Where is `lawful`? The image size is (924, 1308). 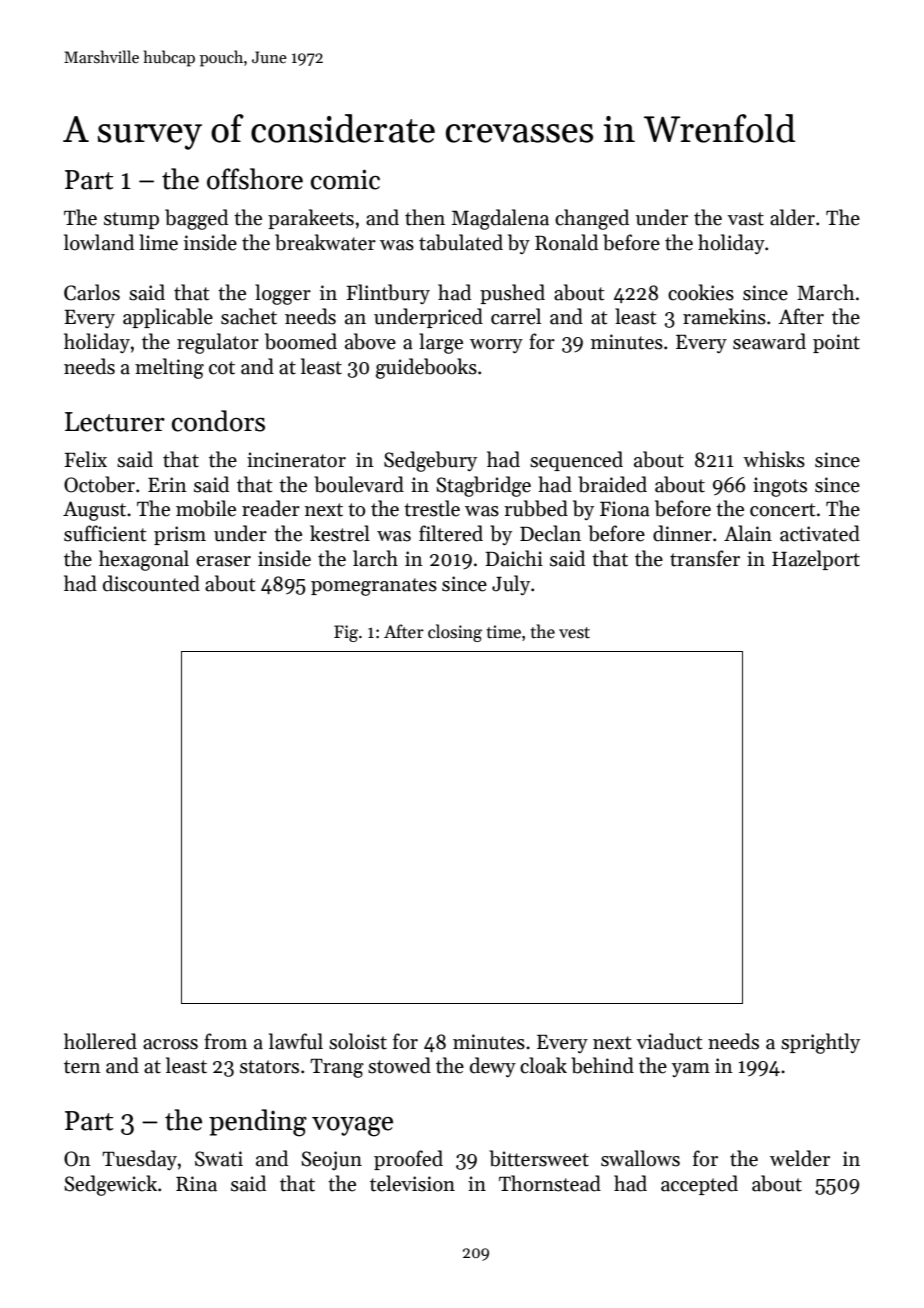
lawful is located at coordinates (296, 1041).
